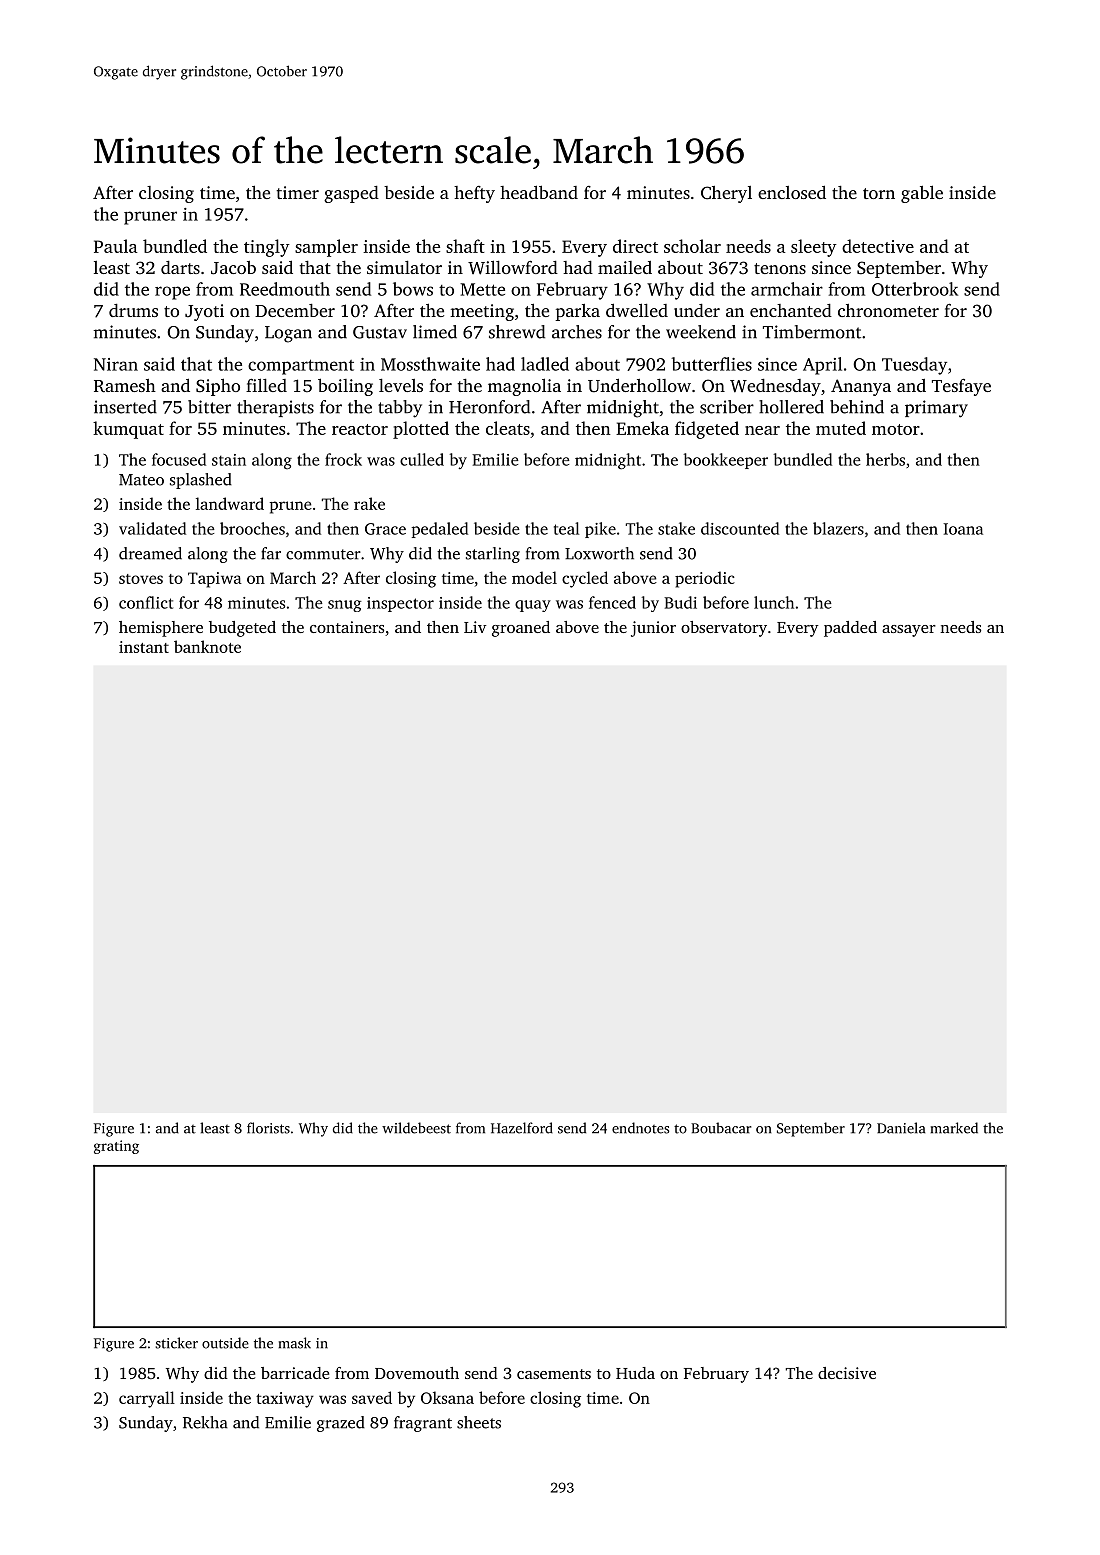  Describe the element at coordinates (440, 530) in the screenshot. I see `pedaled` at that location.
